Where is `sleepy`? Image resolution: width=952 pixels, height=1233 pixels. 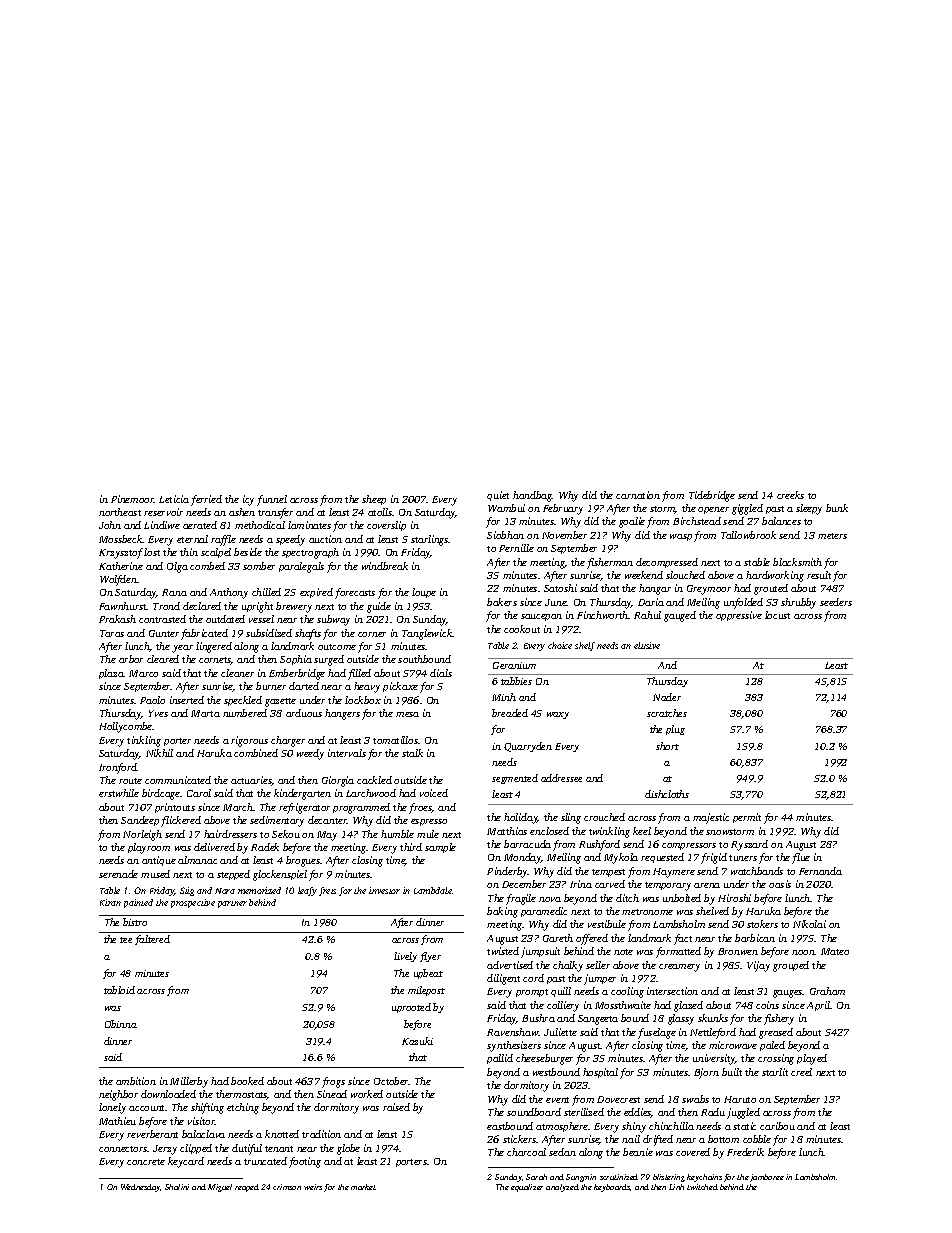 sleepy is located at coordinates (809, 509).
